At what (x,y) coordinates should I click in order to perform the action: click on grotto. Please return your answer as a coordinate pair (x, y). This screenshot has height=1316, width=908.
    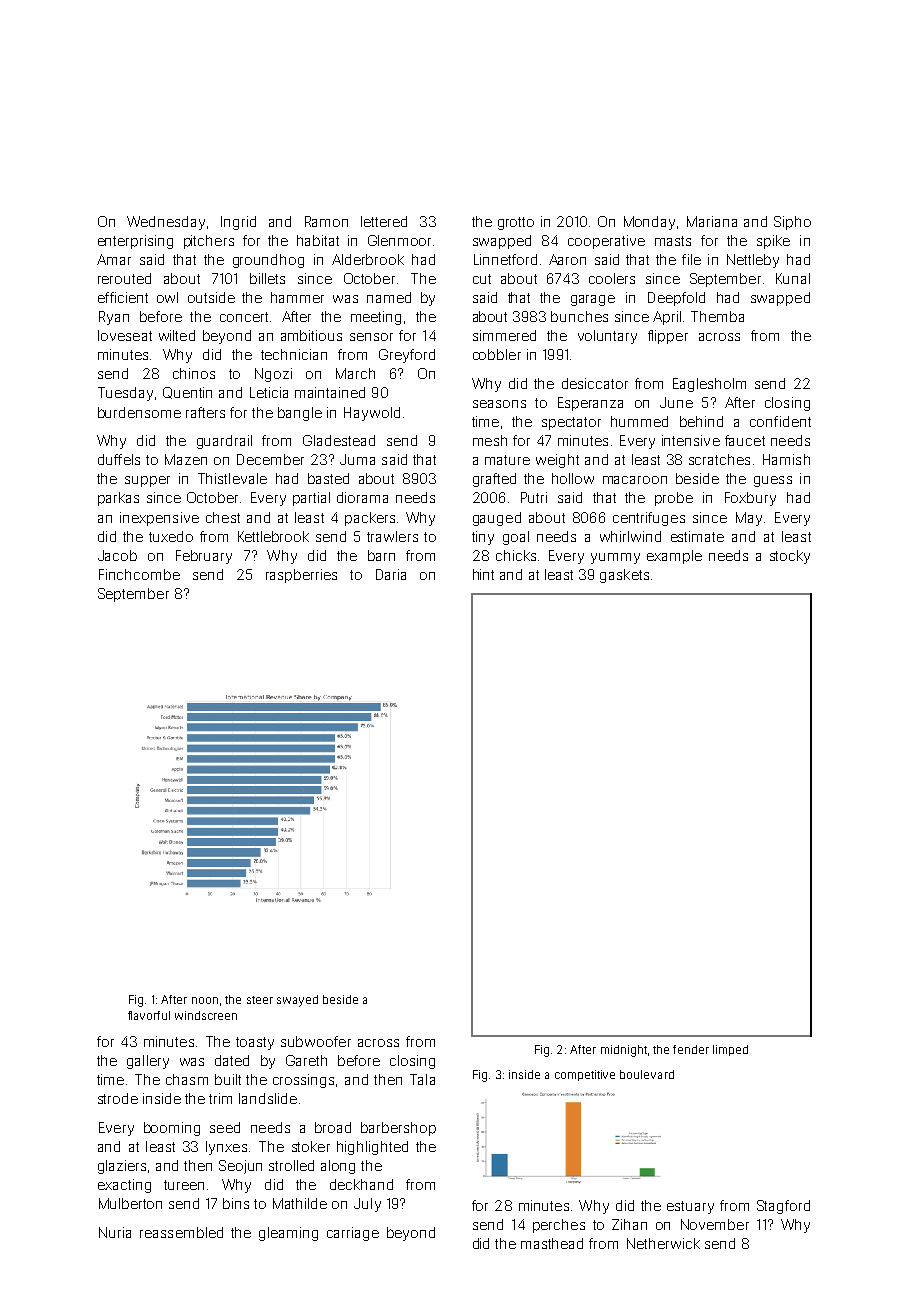
    Looking at the image, I should click on (516, 223).
